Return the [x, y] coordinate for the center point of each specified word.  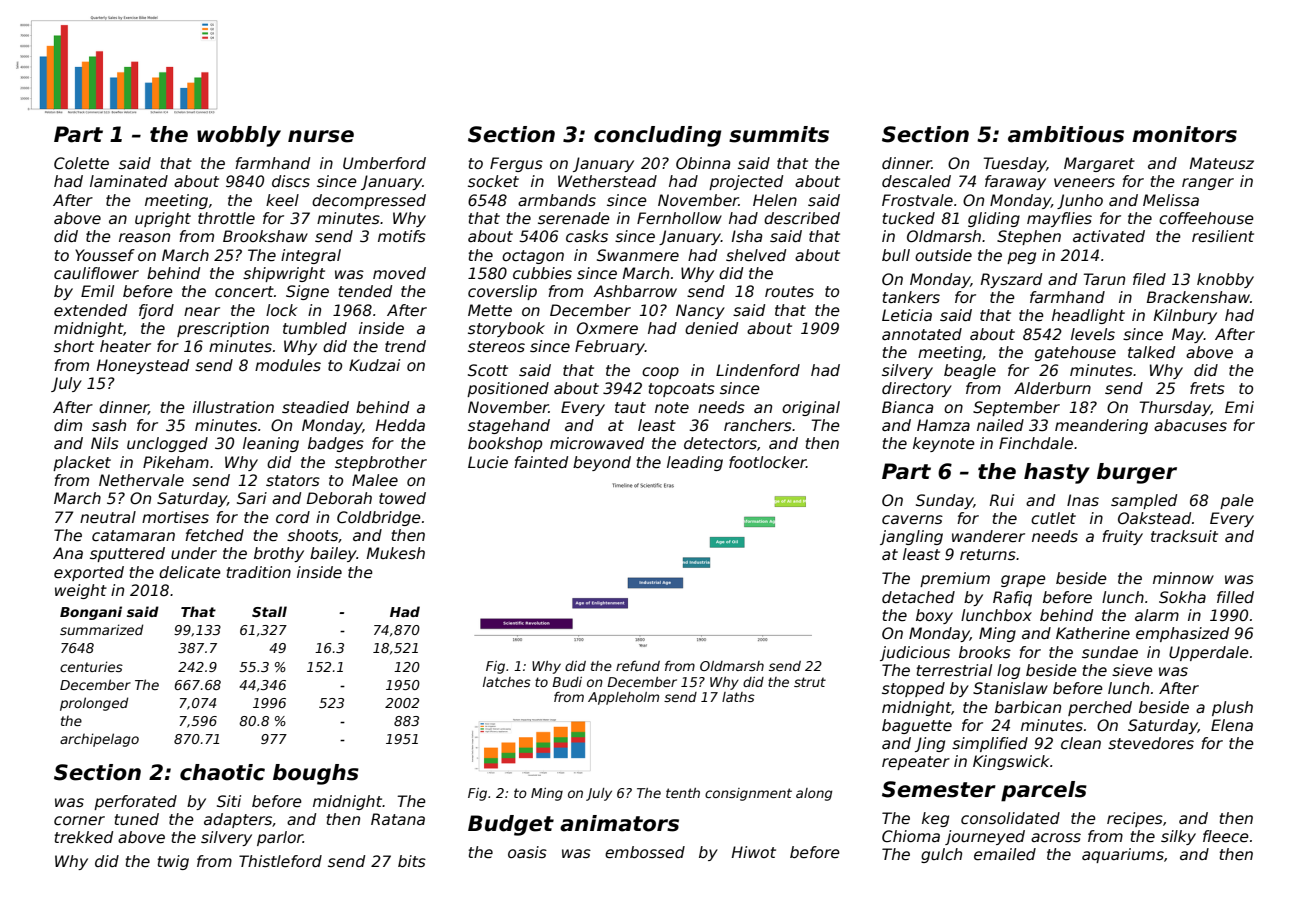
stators [293, 481]
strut [810, 682]
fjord [156, 311]
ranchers [758, 425]
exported [89, 573]
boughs [316, 774]
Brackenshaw [1198, 297]
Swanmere [638, 255]
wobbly [239, 136]
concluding [657, 136]
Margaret [1099, 164]
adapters [238, 820]
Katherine [1093, 633]
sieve [1132, 670]
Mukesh [396, 553]
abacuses [1190, 425]
